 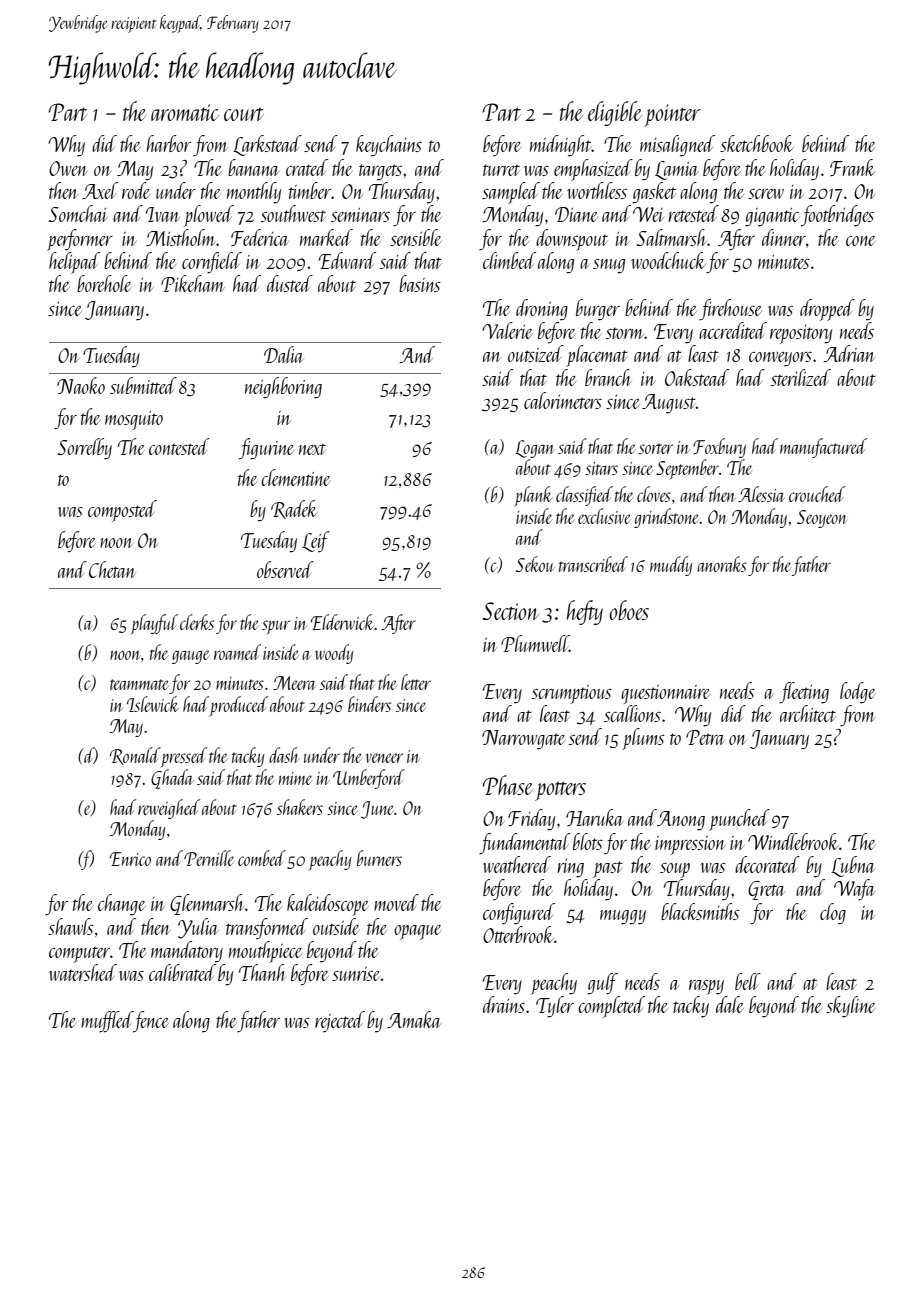 What do you see at coordinates (266, 448) in the screenshot?
I see `figurine` at bounding box center [266, 448].
